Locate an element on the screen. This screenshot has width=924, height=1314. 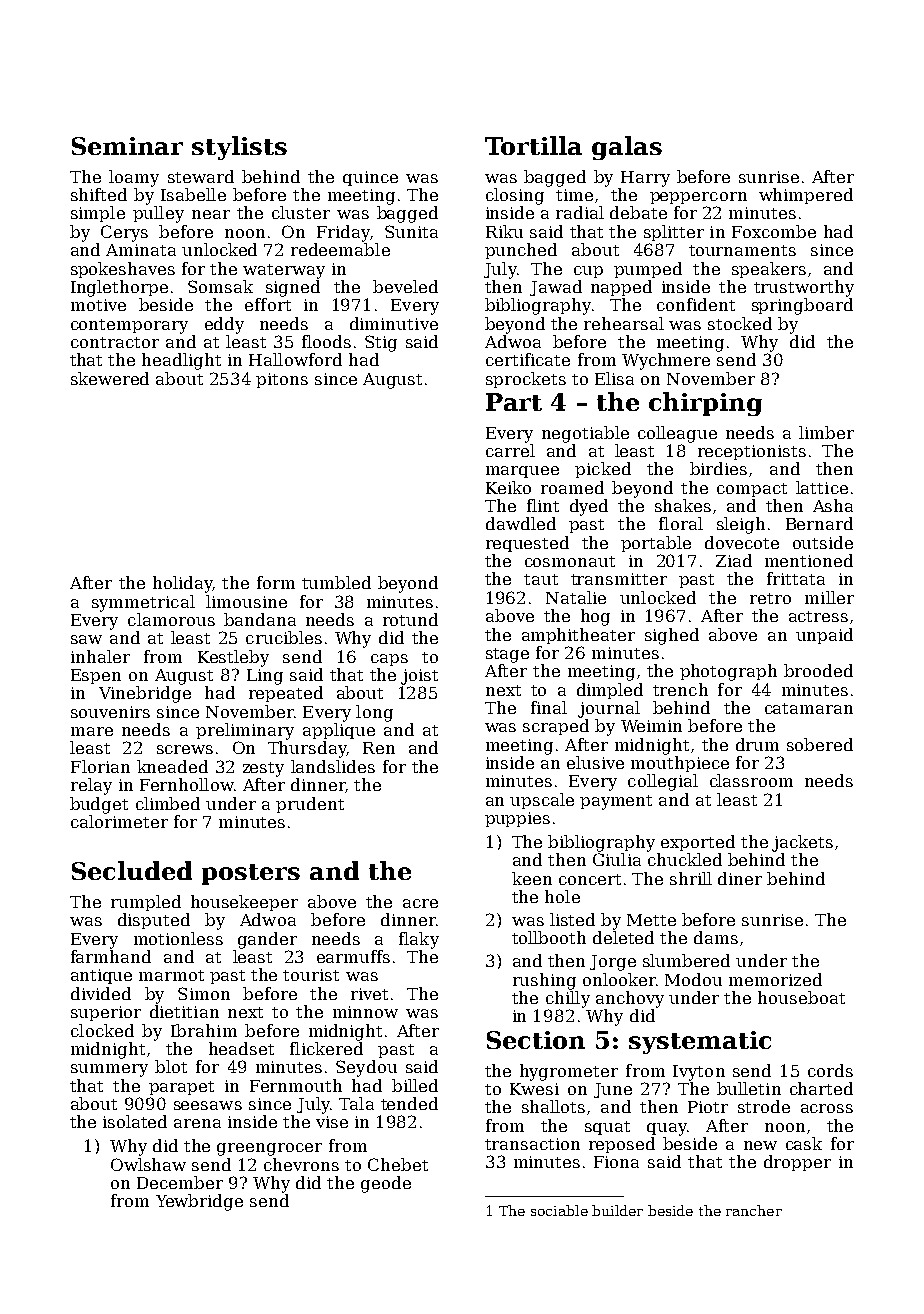
beveled is located at coordinates (405, 286).
